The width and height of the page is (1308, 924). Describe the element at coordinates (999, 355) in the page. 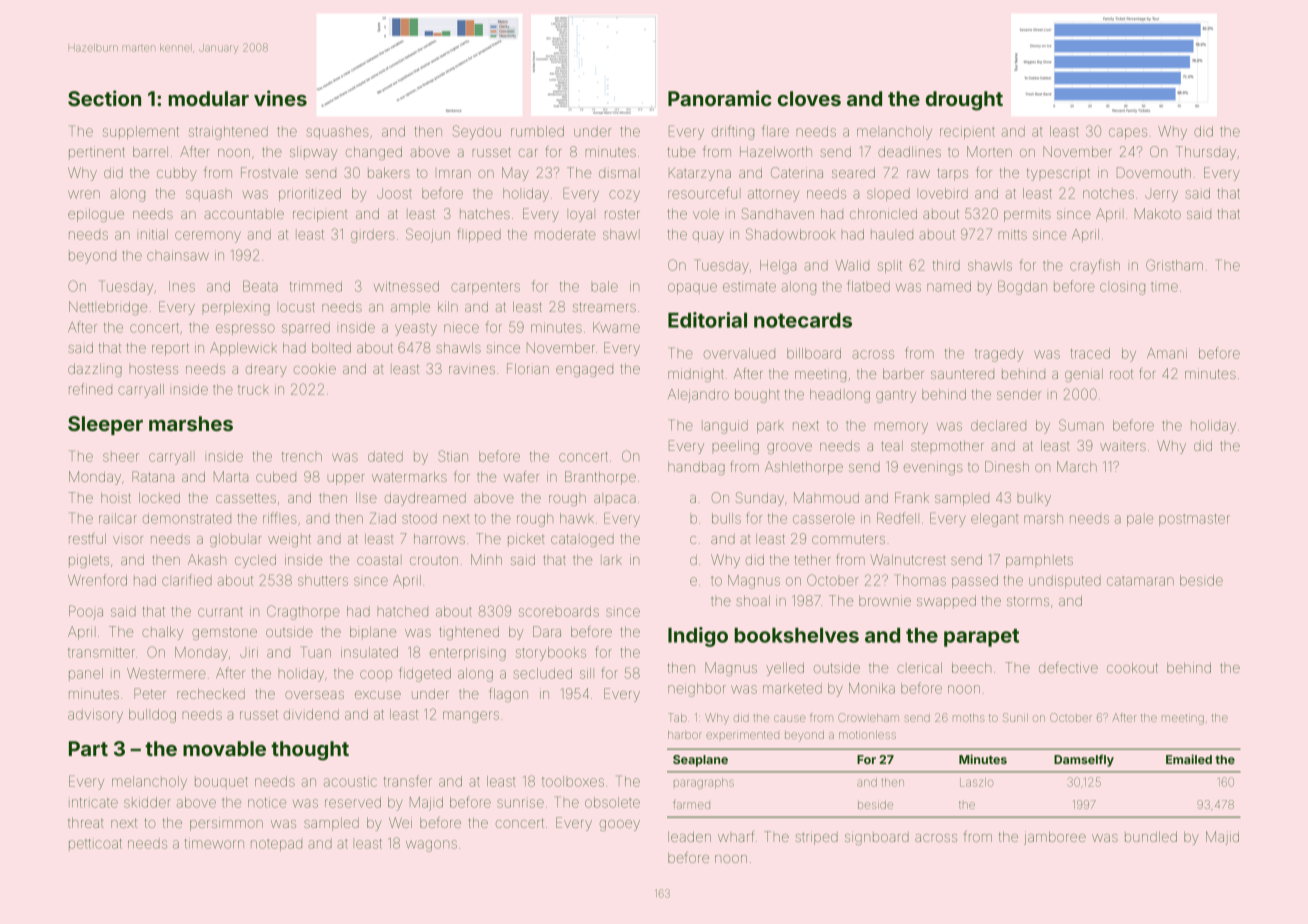

I see `tragedy` at that location.
